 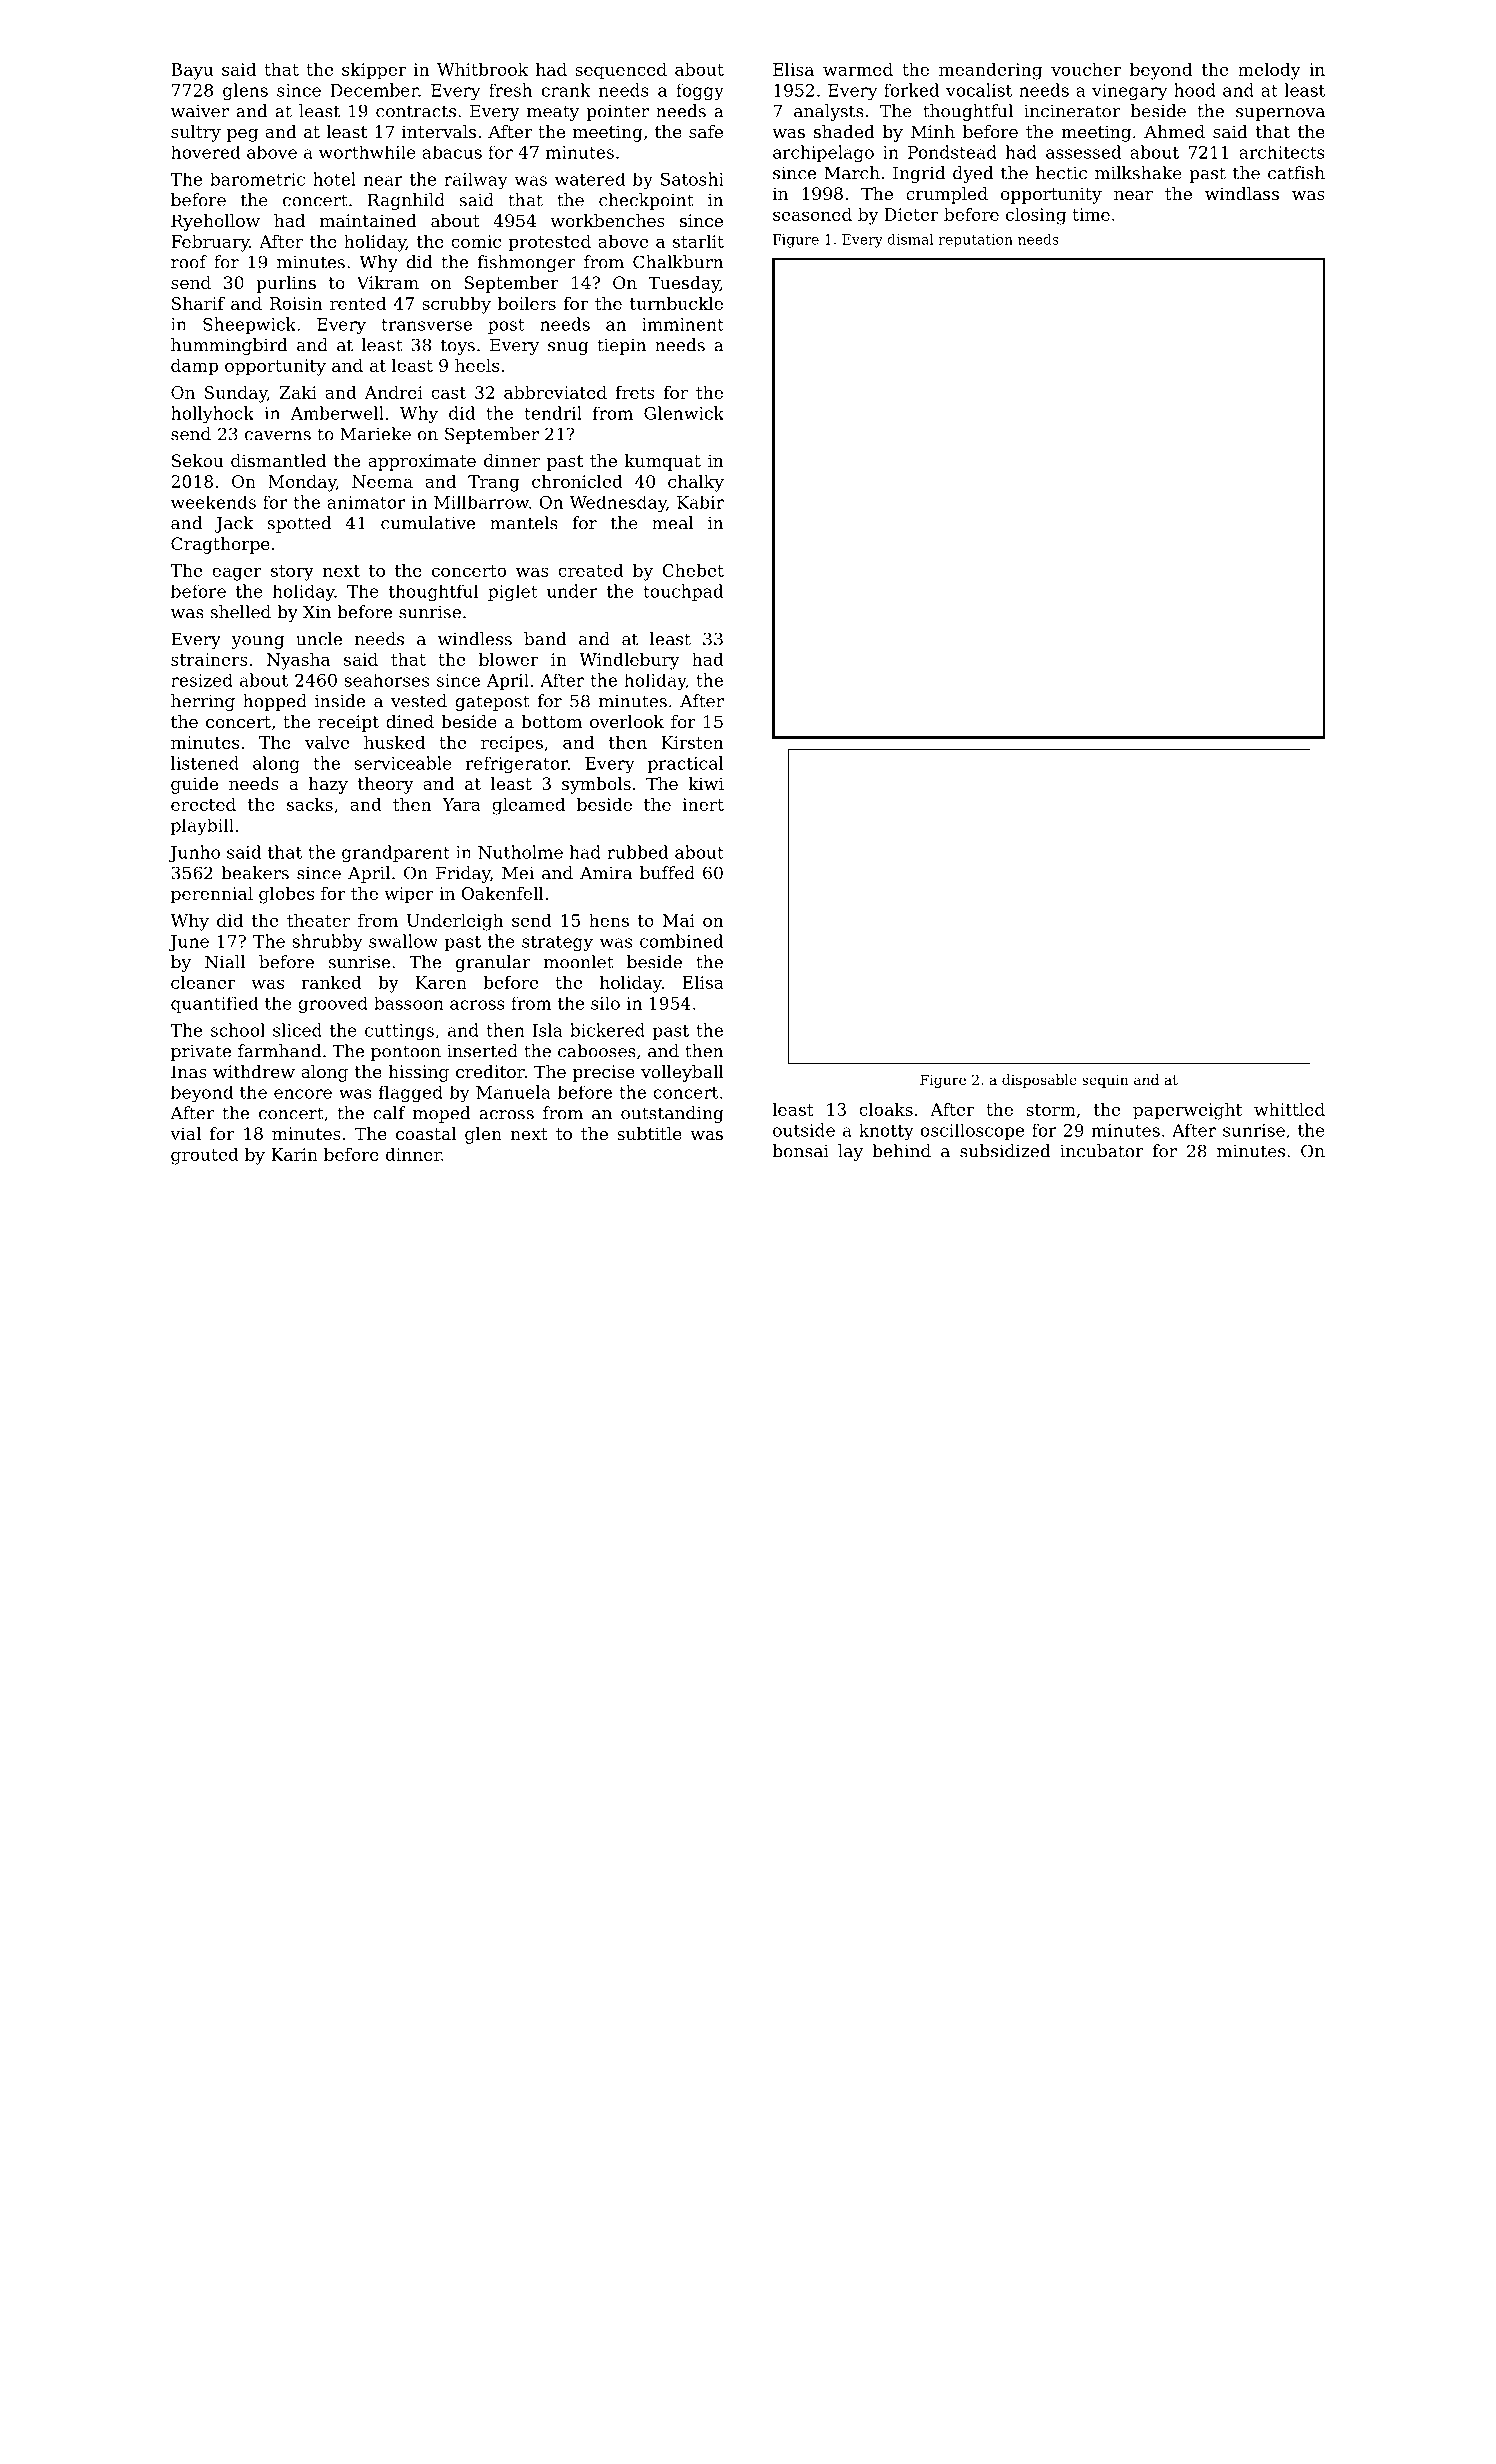 I want to click on meal, so click(x=672, y=523).
